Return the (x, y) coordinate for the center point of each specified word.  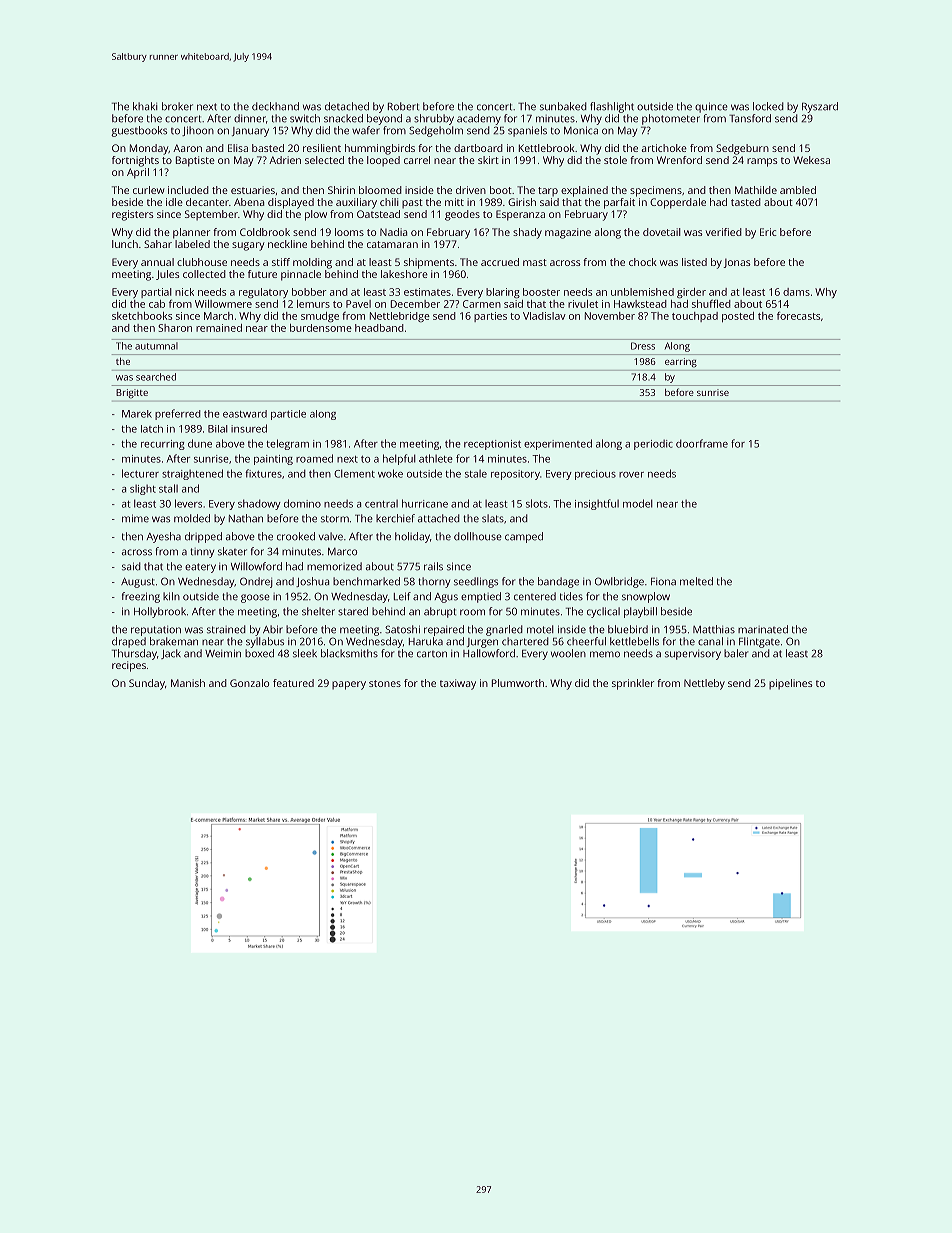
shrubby (434, 119)
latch (152, 429)
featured (293, 683)
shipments (429, 263)
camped (524, 537)
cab (157, 304)
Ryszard (820, 107)
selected (324, 160)
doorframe (702, 443)
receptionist (492, 445)
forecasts (798, 315)
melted (696, 581)
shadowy (259, 504)
